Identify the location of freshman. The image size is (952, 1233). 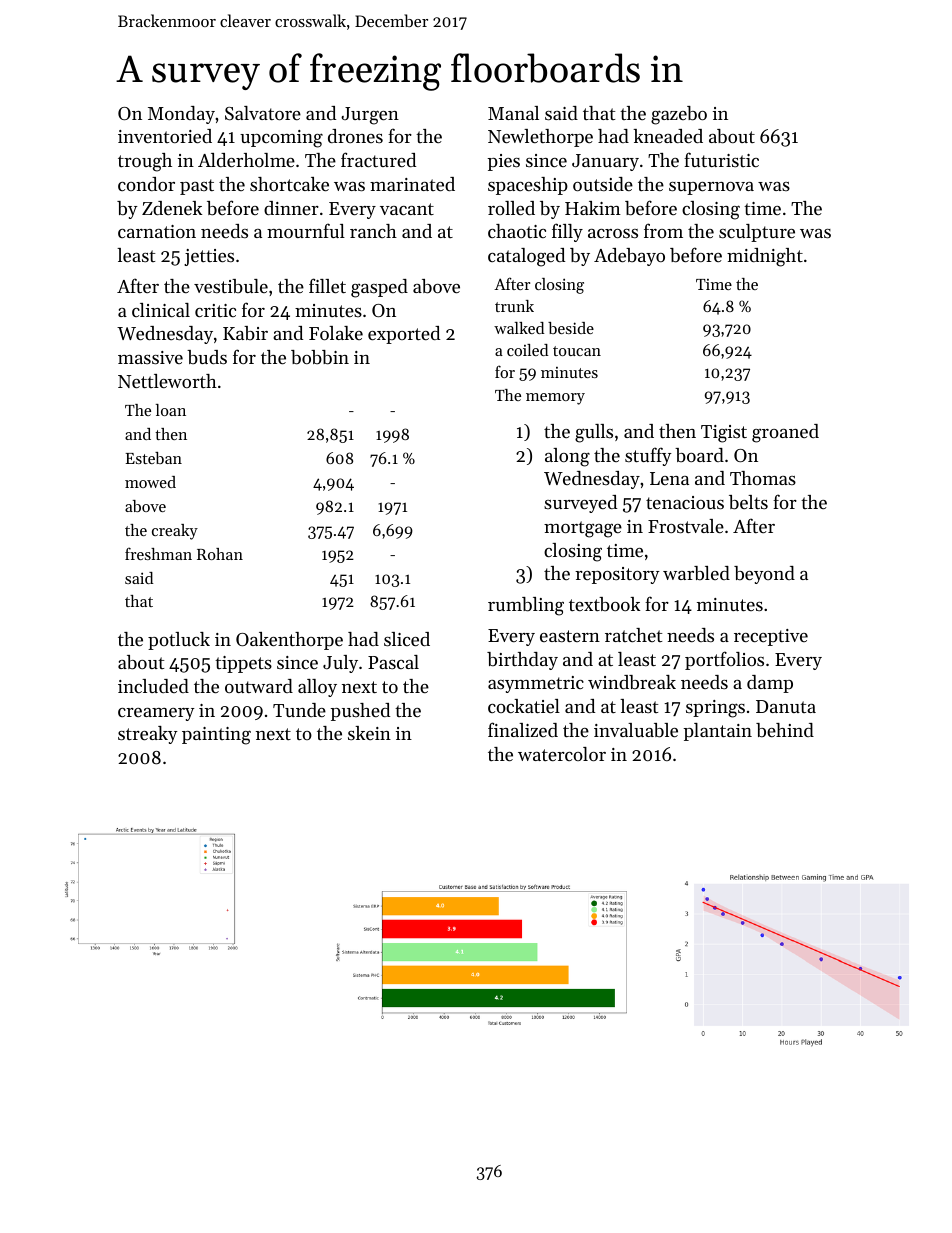
(158, 553).
